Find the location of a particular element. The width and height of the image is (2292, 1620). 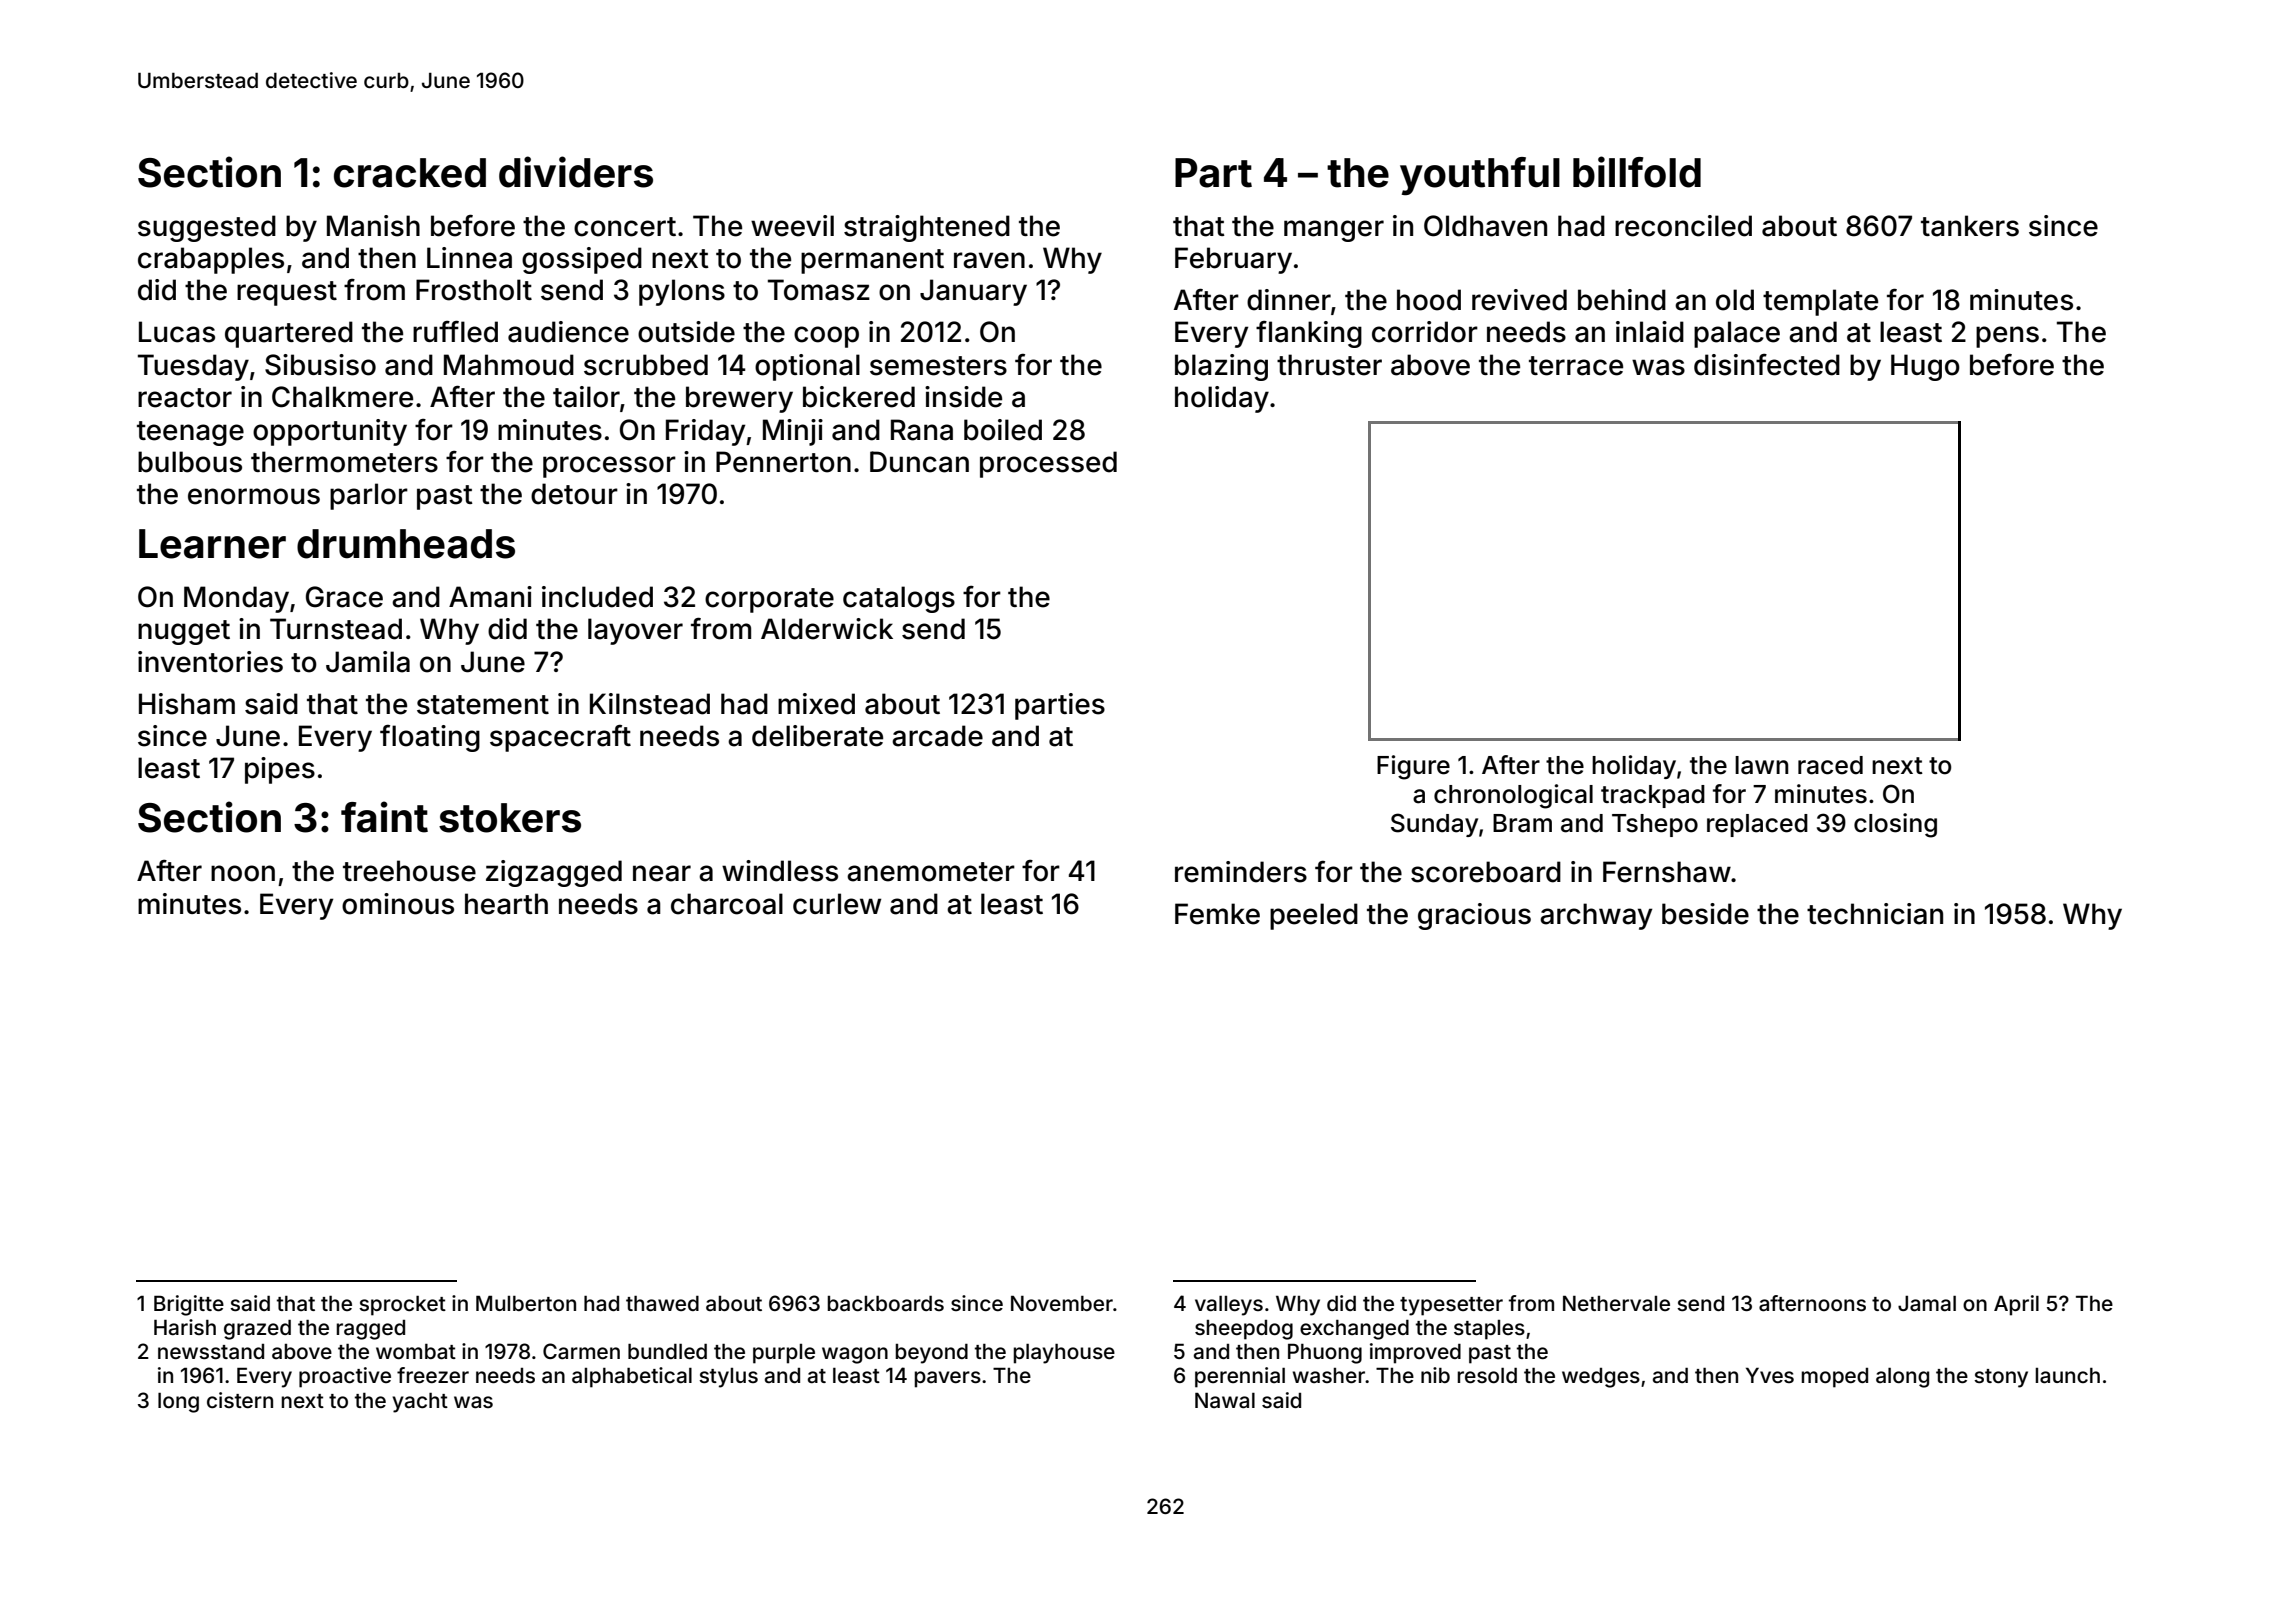

sprocket is located at coordinates (402, 1306).
